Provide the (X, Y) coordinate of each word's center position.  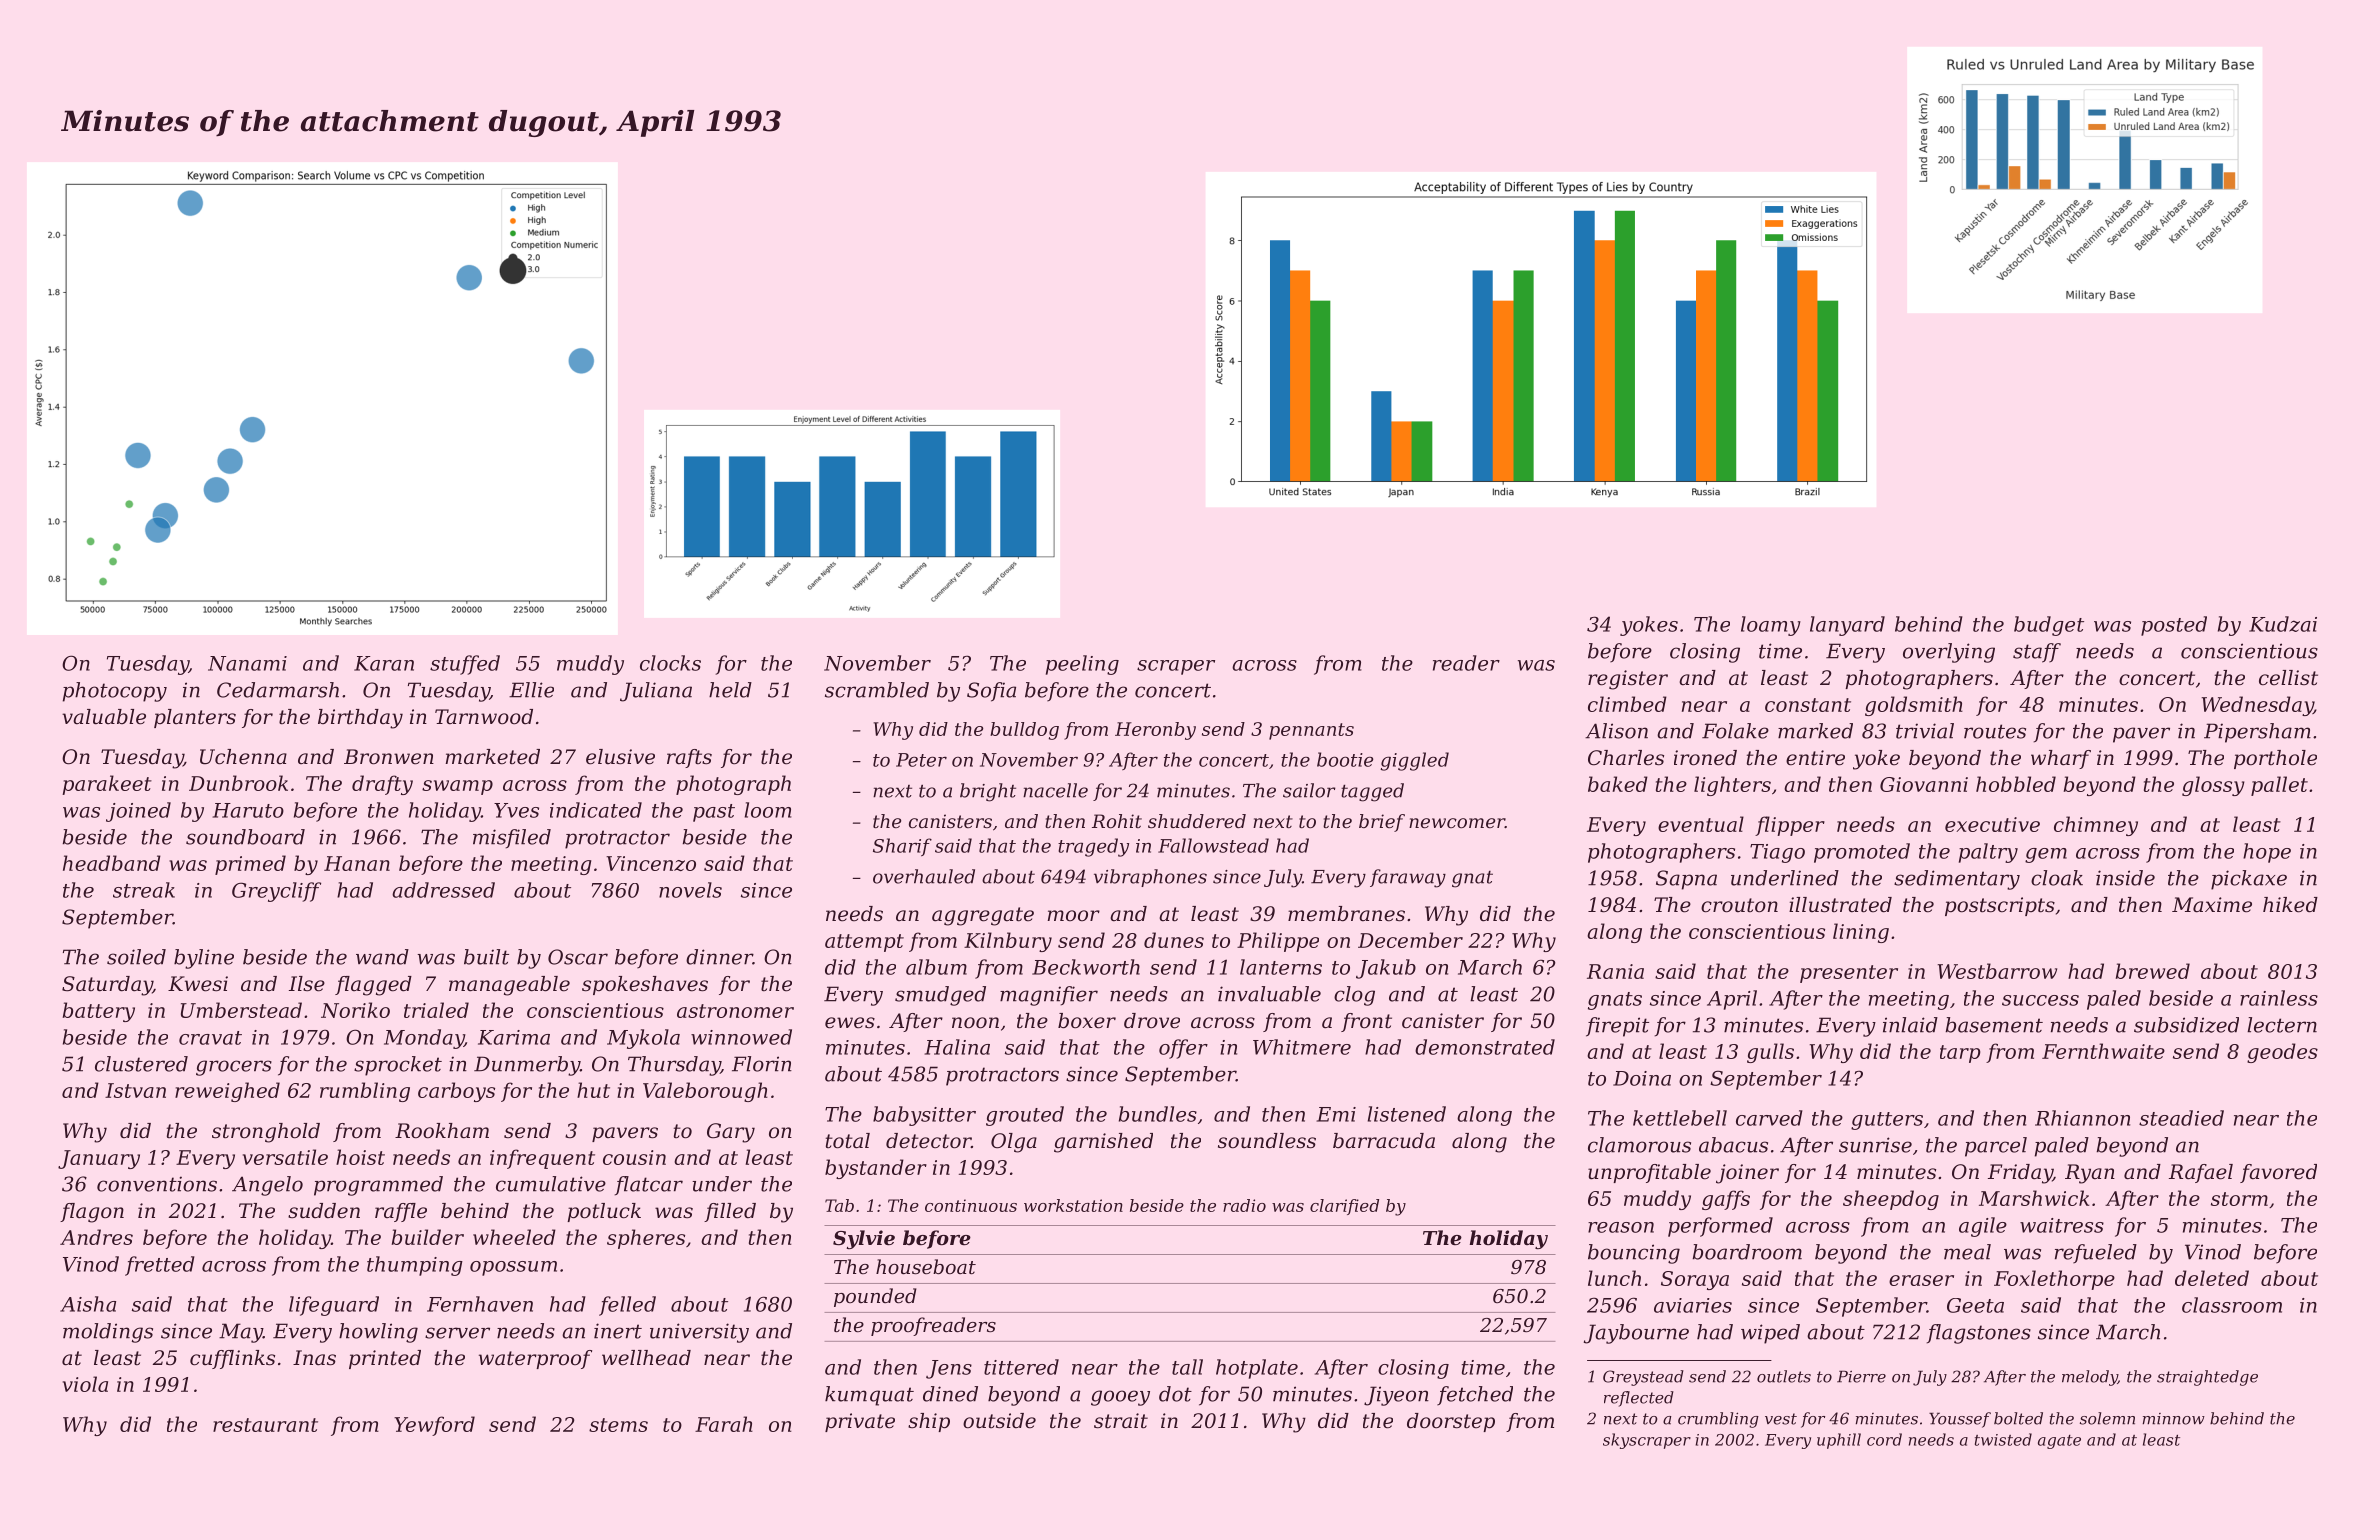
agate (2059, 1442)
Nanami (247, 663)
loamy (1771, 626)
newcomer (1457, 823)
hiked (2290, 905)
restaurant (265, 1425)
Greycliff (276, 892)
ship (929, 1422)
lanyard (1847, 626)
